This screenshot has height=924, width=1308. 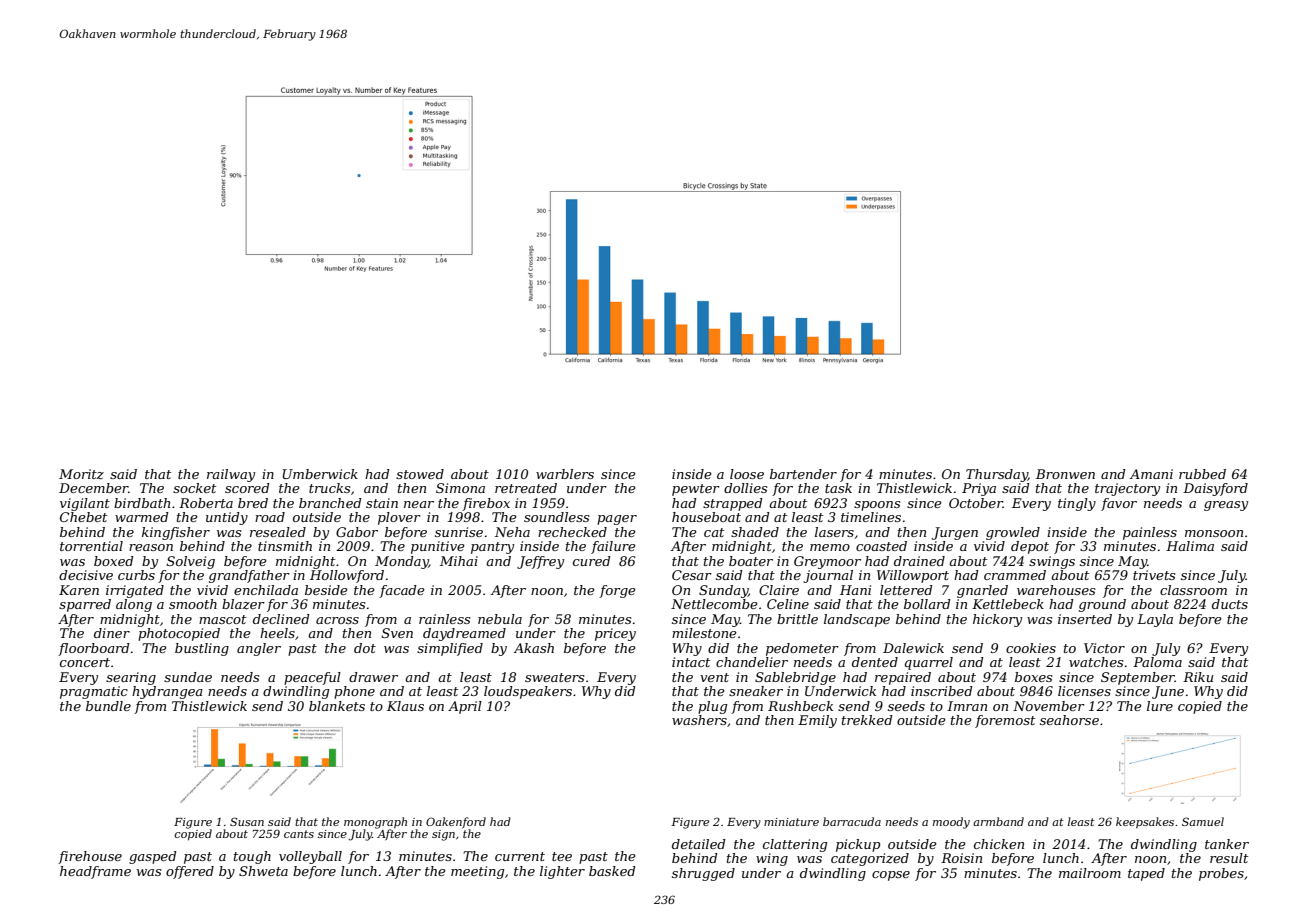 I want to click on bartender, so click(x=803, y=474).
